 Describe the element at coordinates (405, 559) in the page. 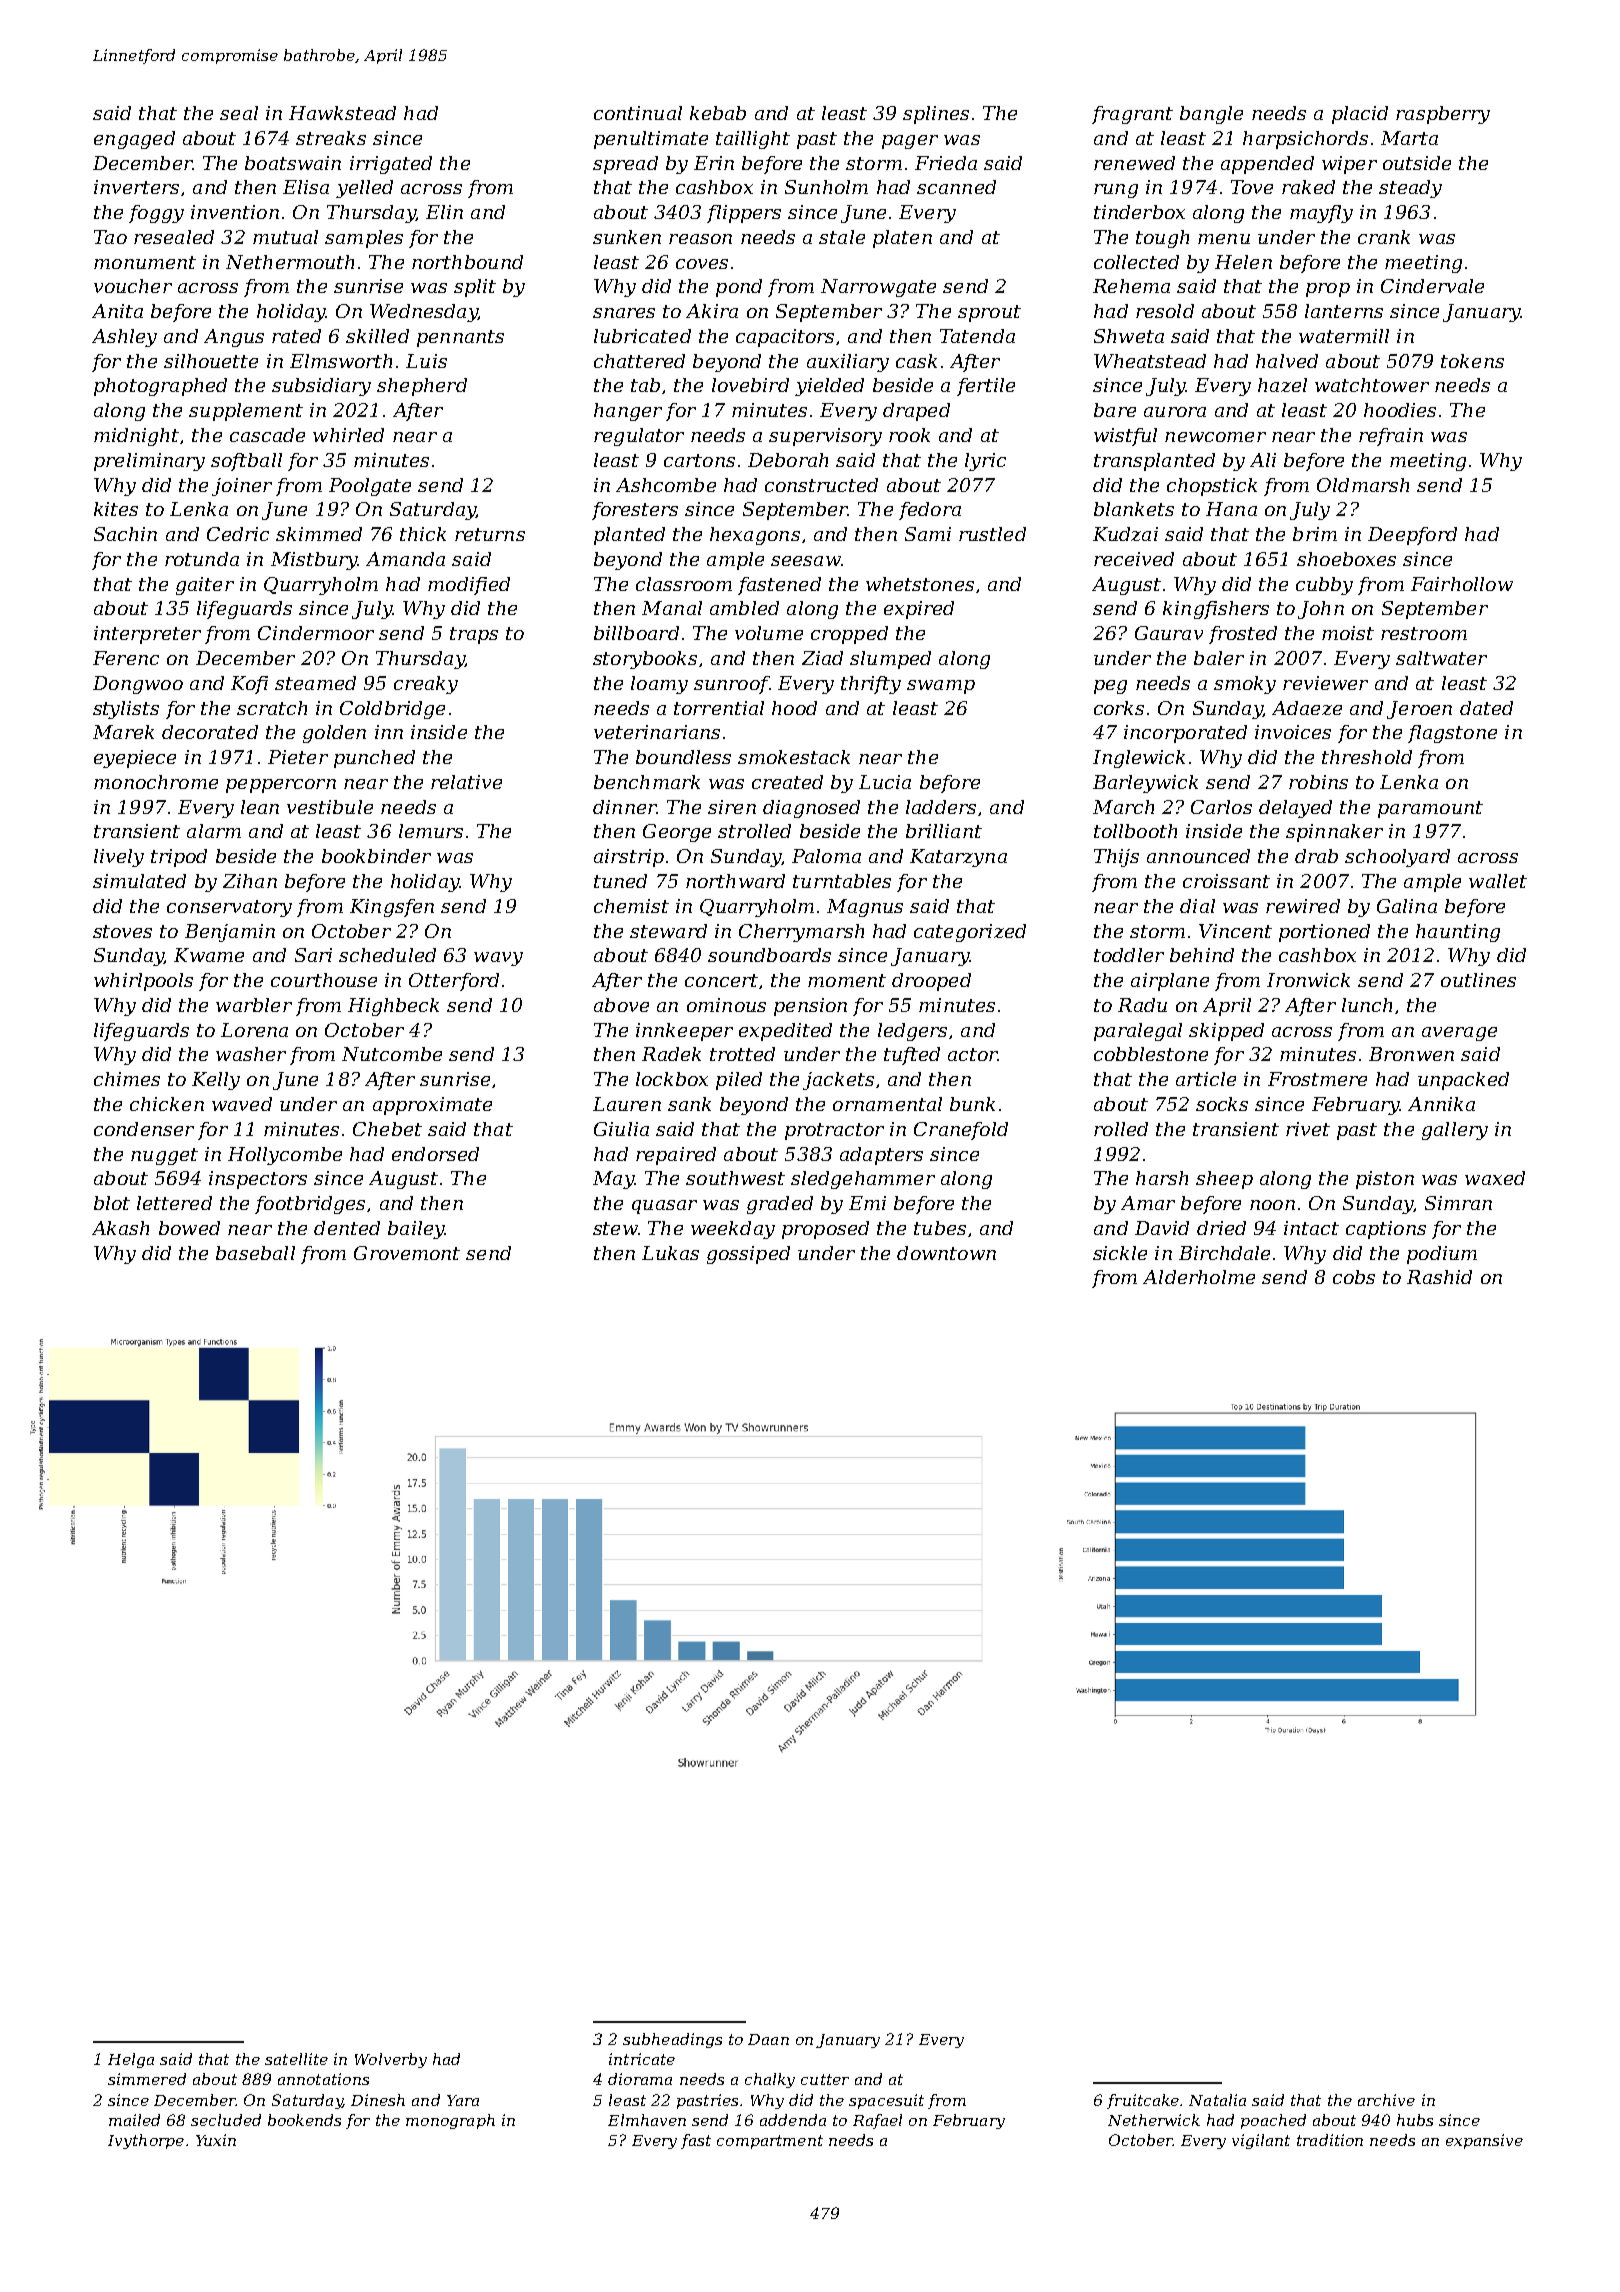

I see `Amanda` at that location.
